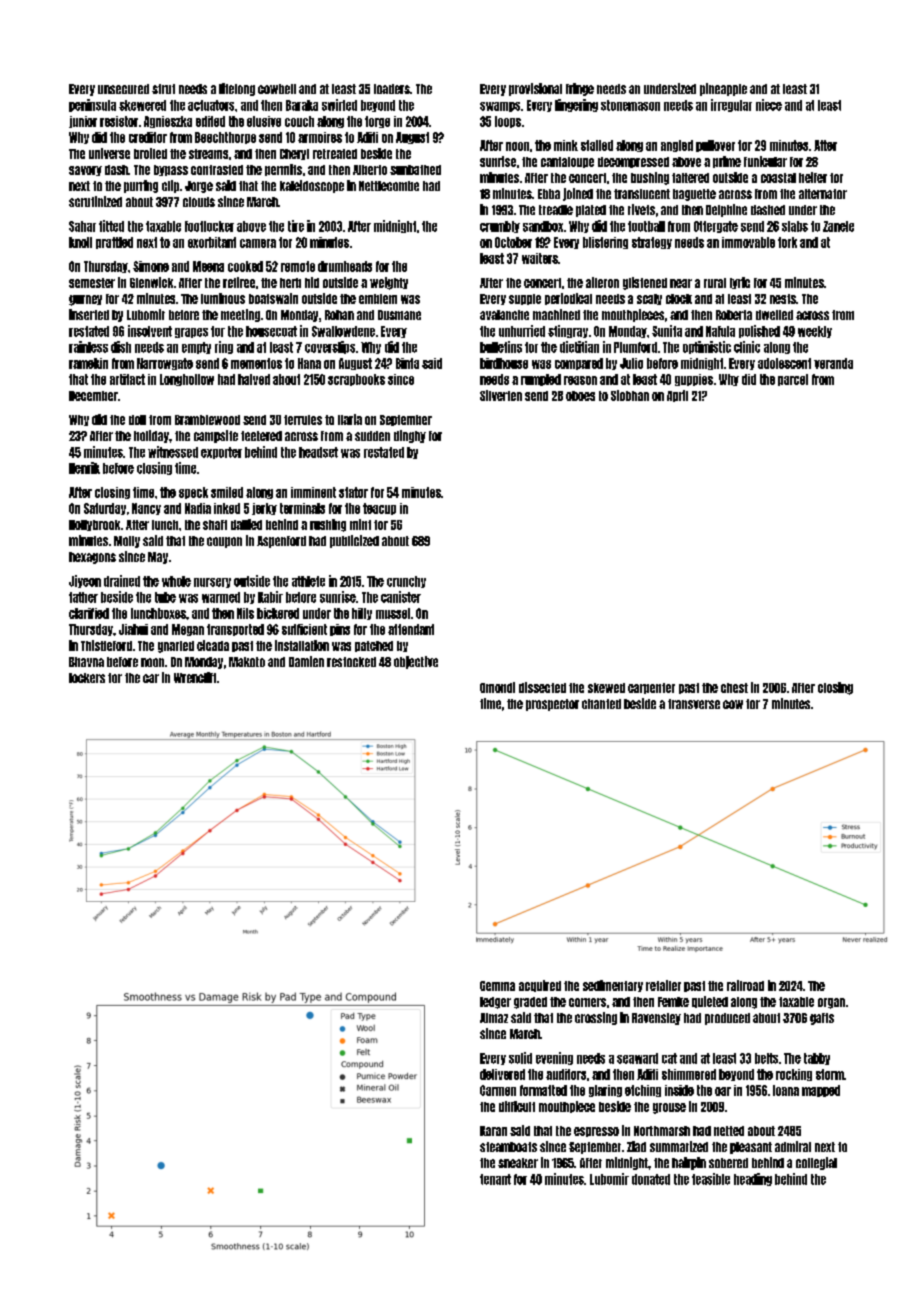  What do you see at coordinates (137, 420) in the screenshot?
I see `doll` at bounding box center [137, 420].
